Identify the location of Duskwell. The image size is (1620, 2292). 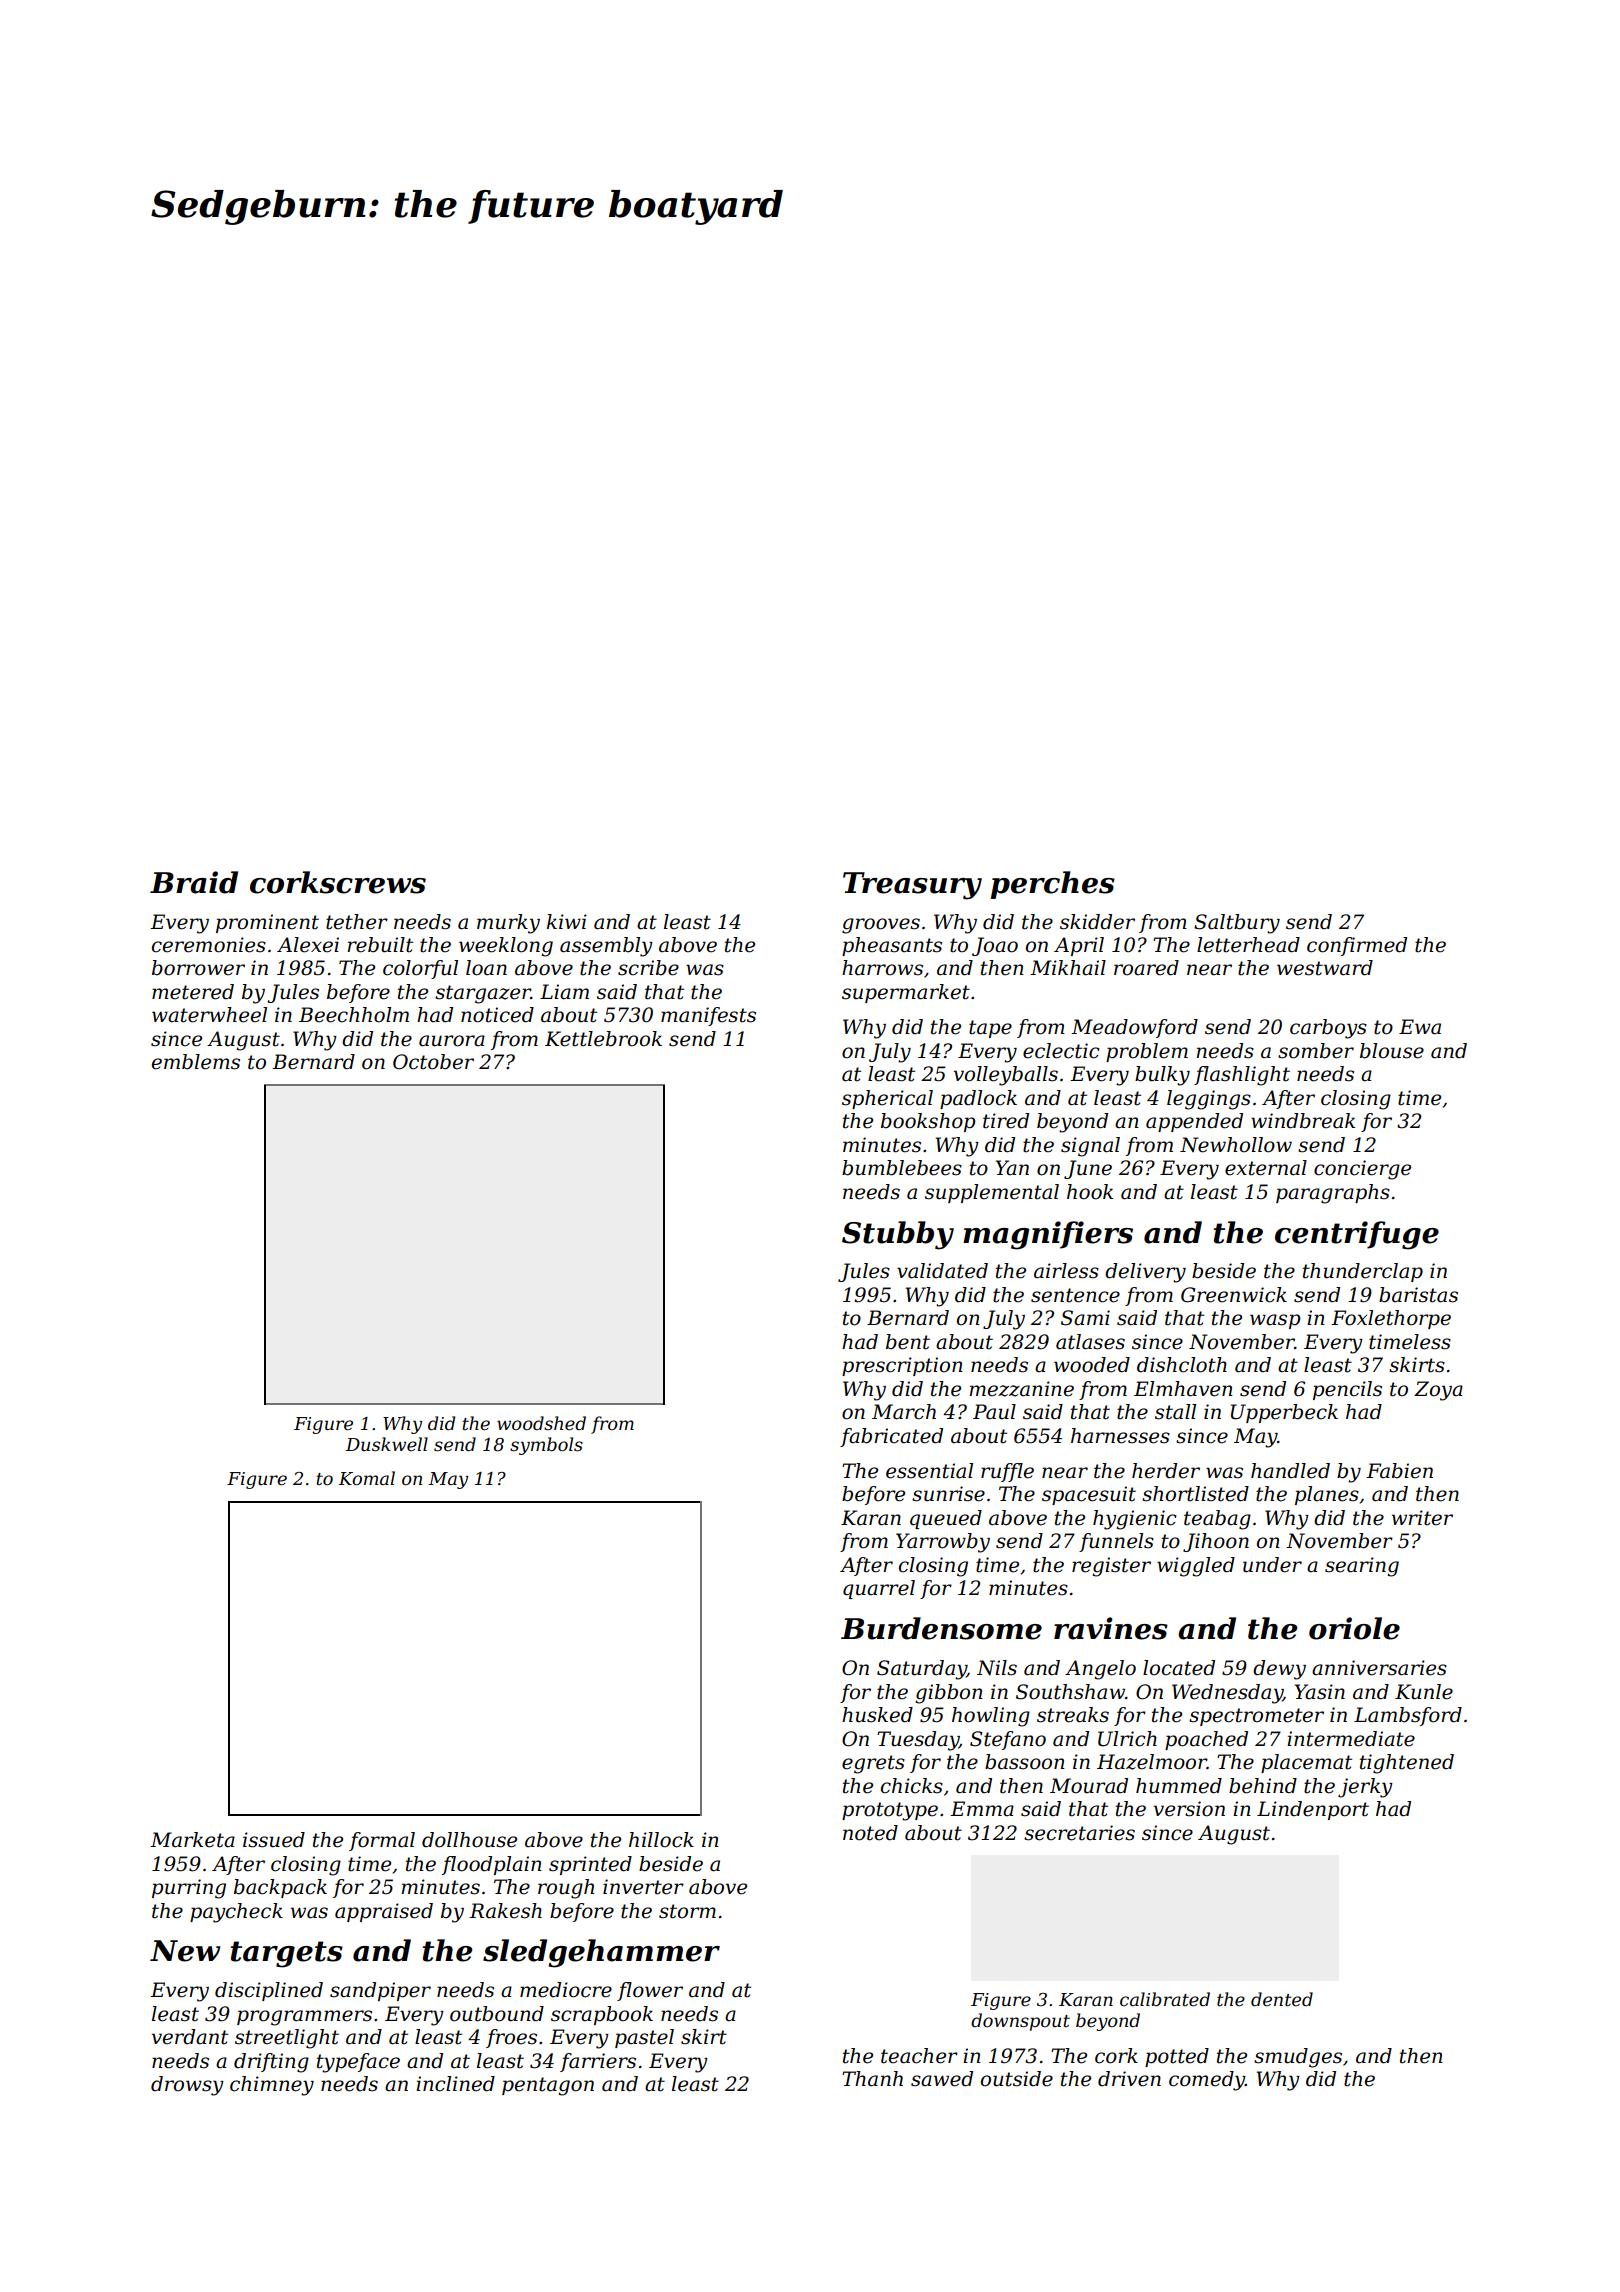
(387, 1444).
